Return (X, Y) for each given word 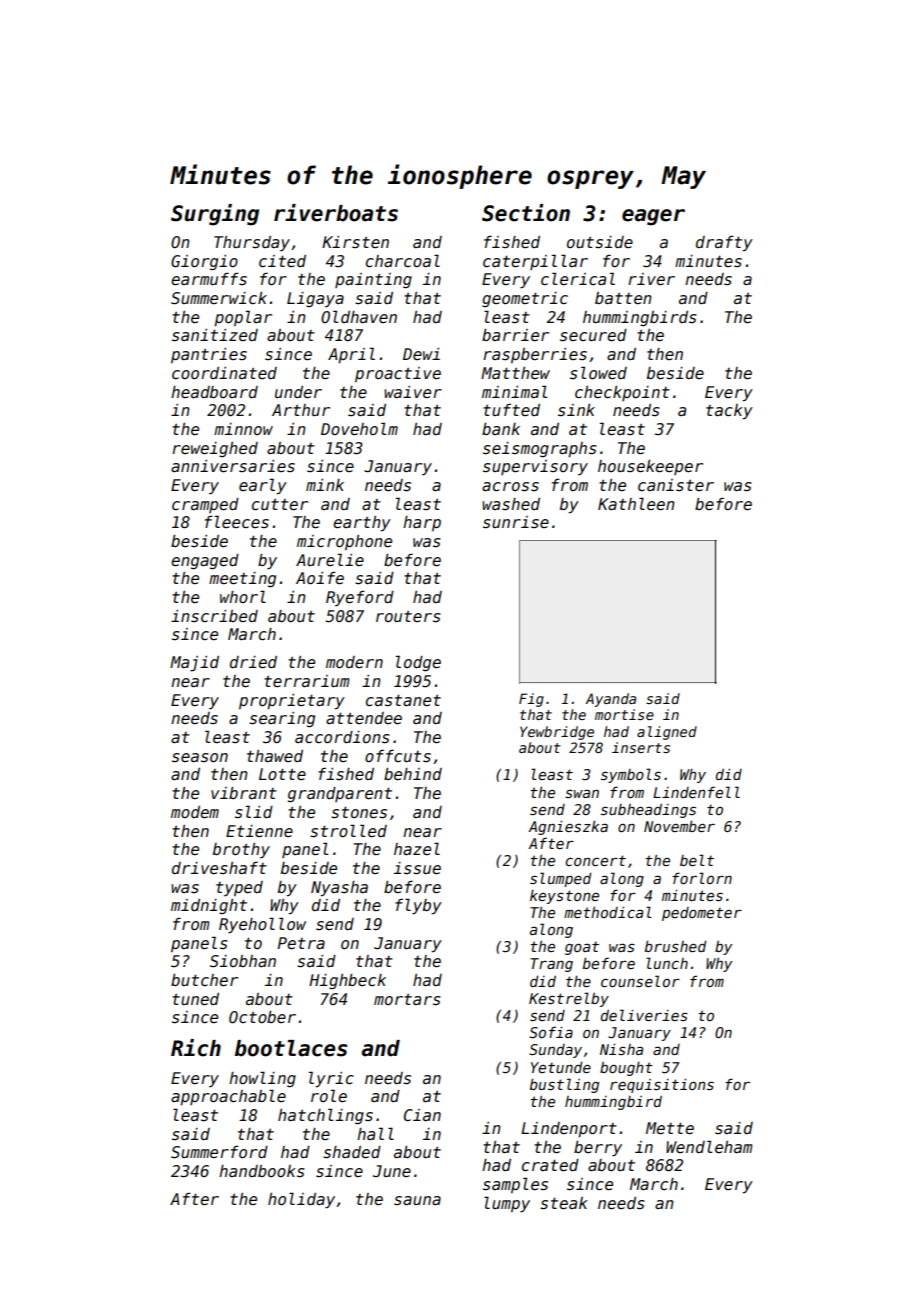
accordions (342, 737)
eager (653, 217)
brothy (241, 850)
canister (676, 485)
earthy (362, 524)
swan (582, 793)
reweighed (215, 449)
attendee (364, 718)
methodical (608, 912)
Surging (215, 215)
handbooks (262, 1171)
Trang (551, 965)
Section (526, 213)
